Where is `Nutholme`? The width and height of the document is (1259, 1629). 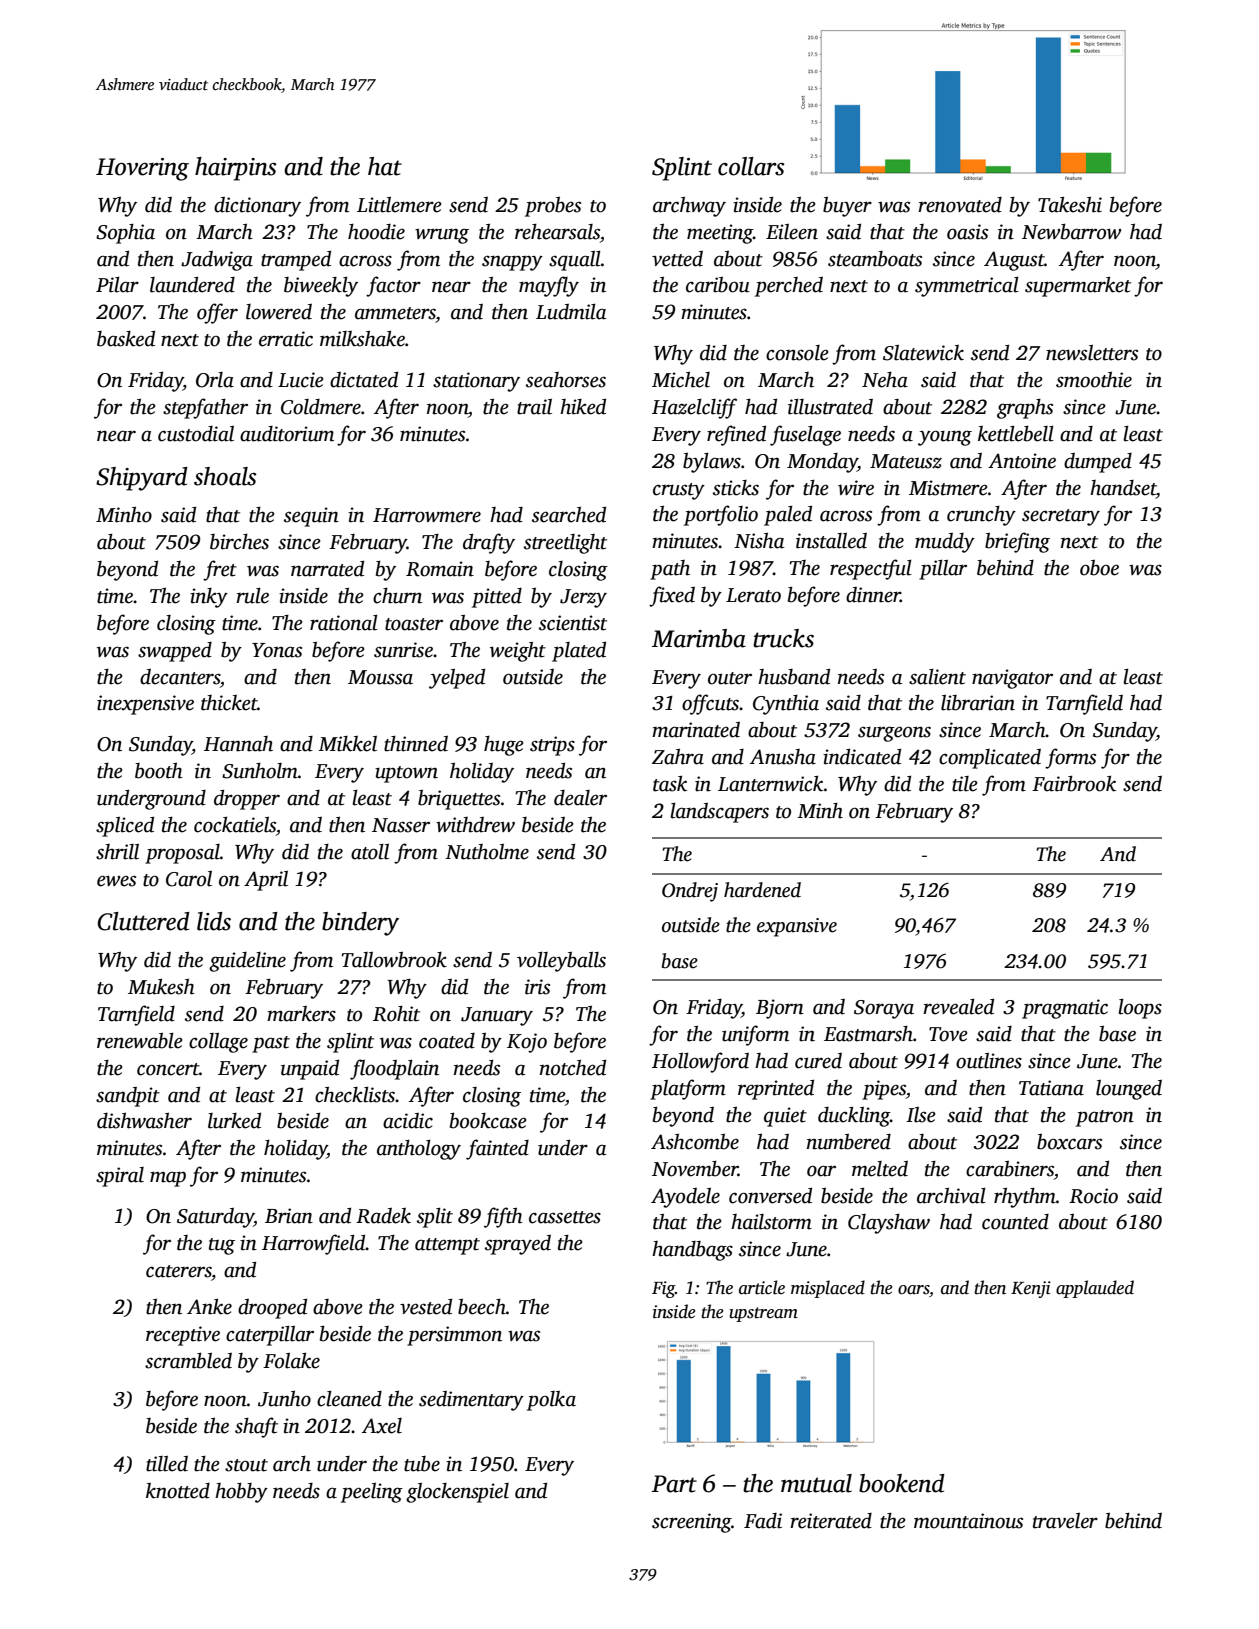
Nutholme is located at coordinates (487, 852).
